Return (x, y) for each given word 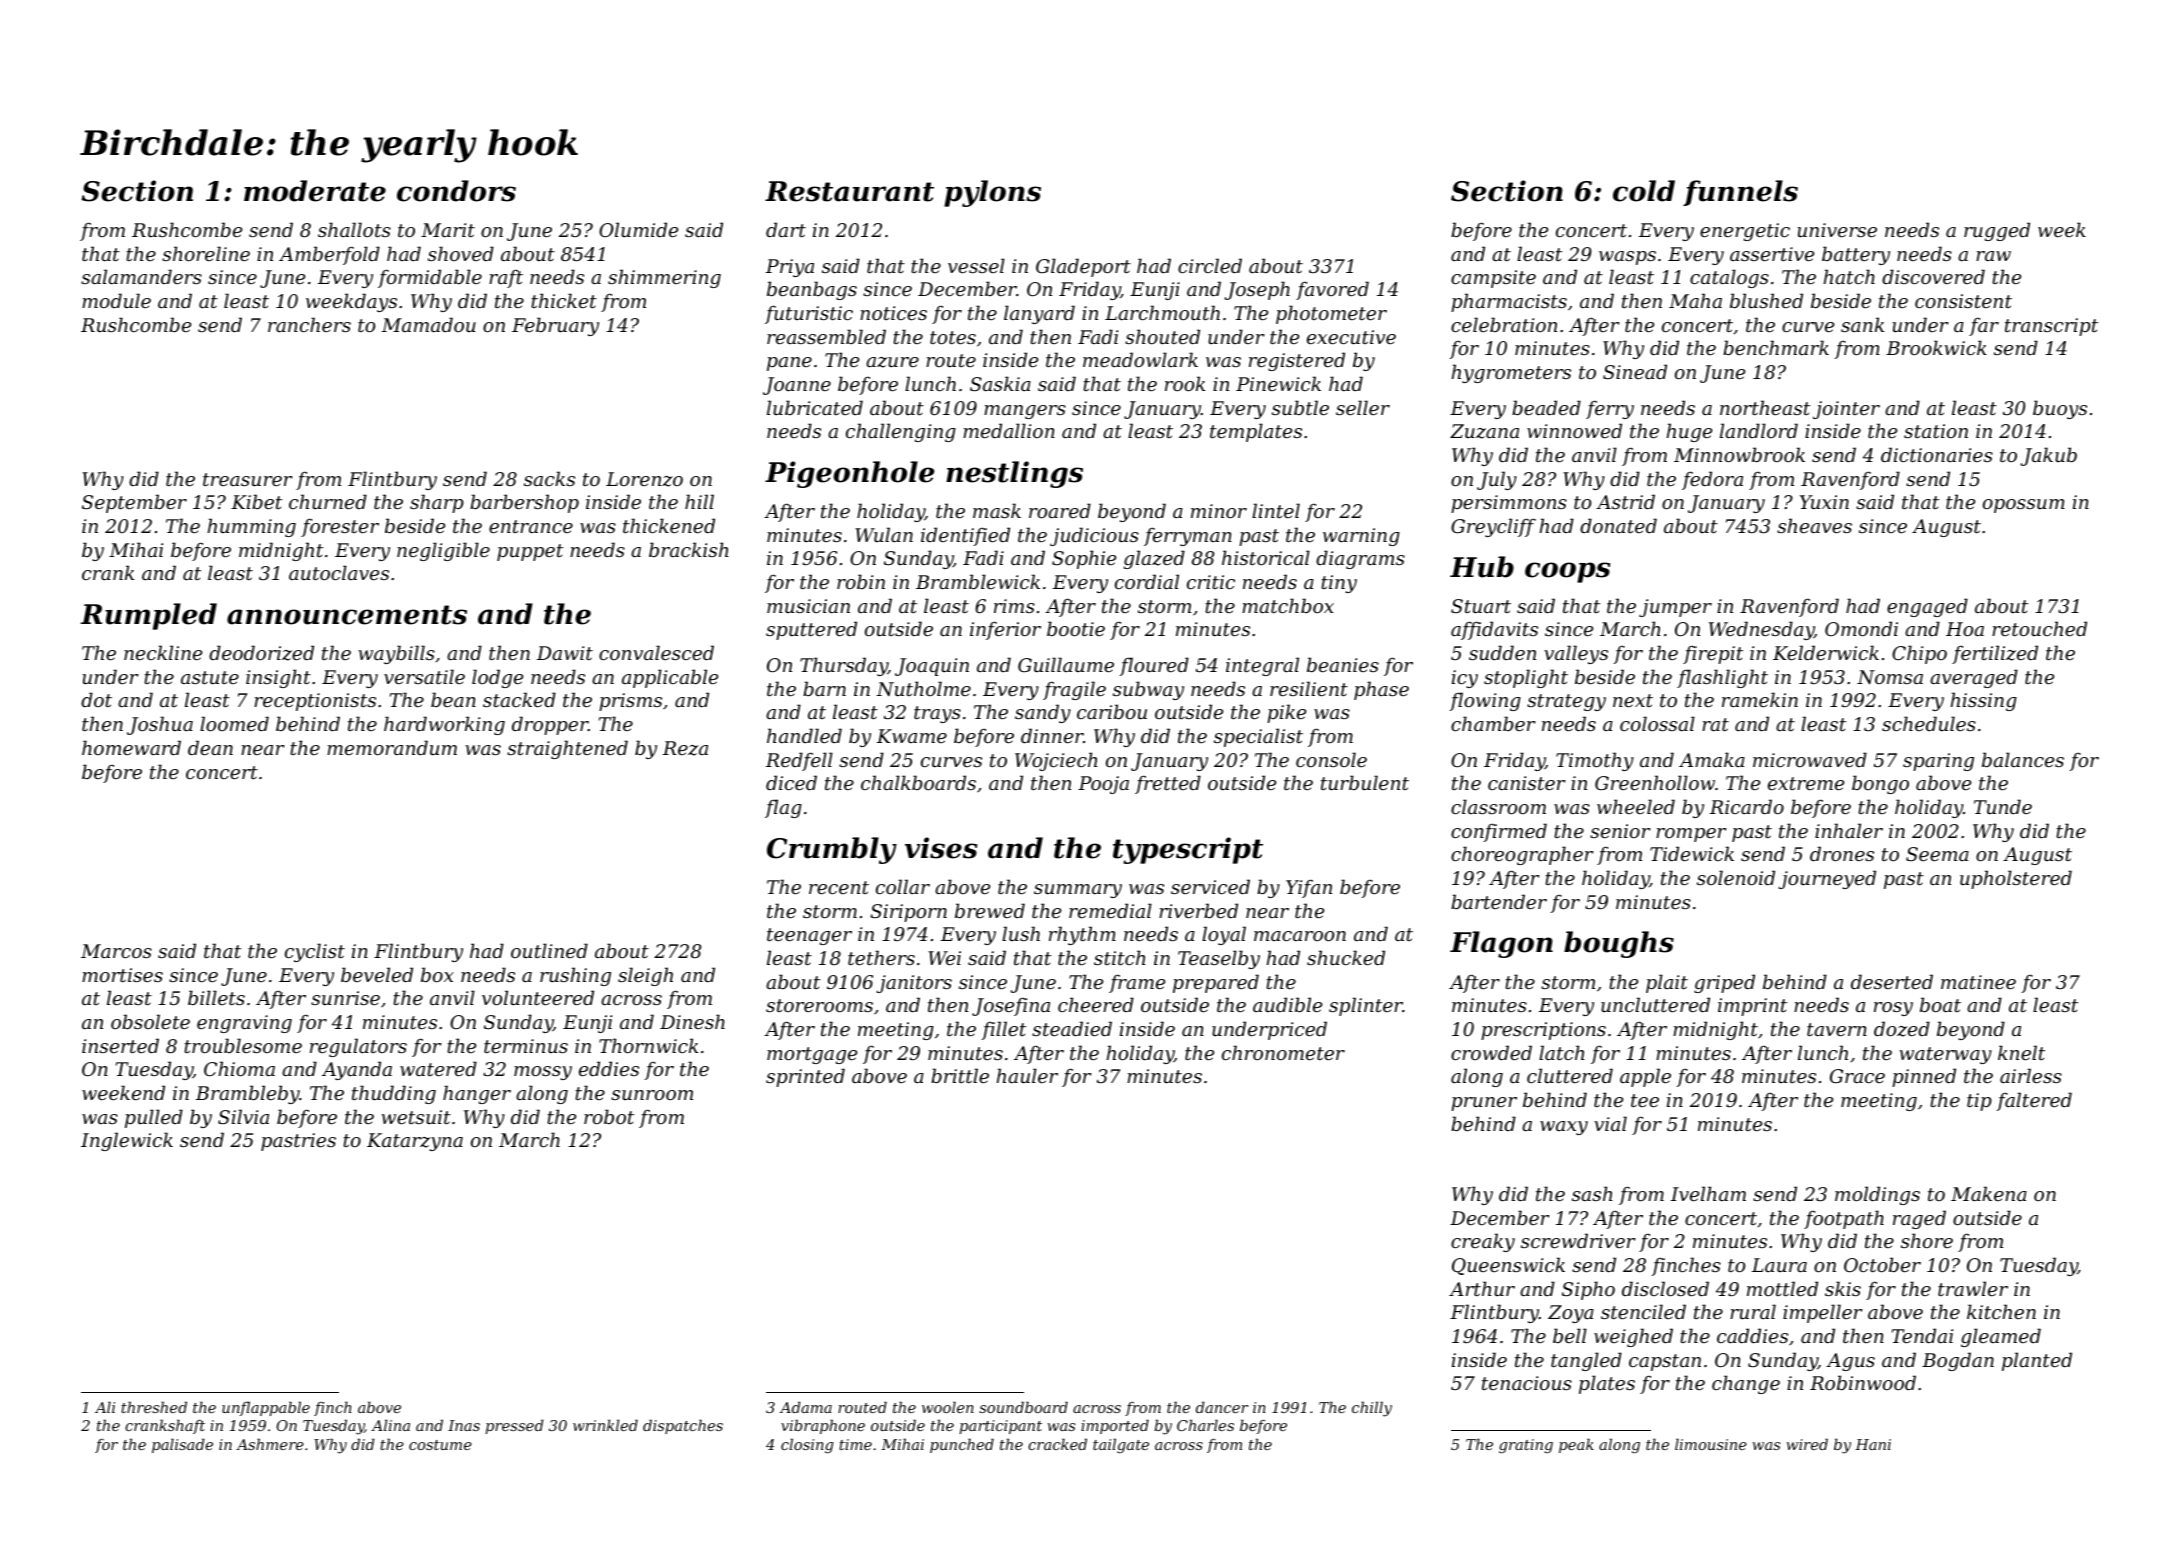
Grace (1857, 1076)
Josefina (1011, 1007)
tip (1979, 1102)
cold (1644, 191)
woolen (948, 1407)
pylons (992, 193)
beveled (377, 974)
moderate (315, 191)
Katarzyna (415, 1142)
